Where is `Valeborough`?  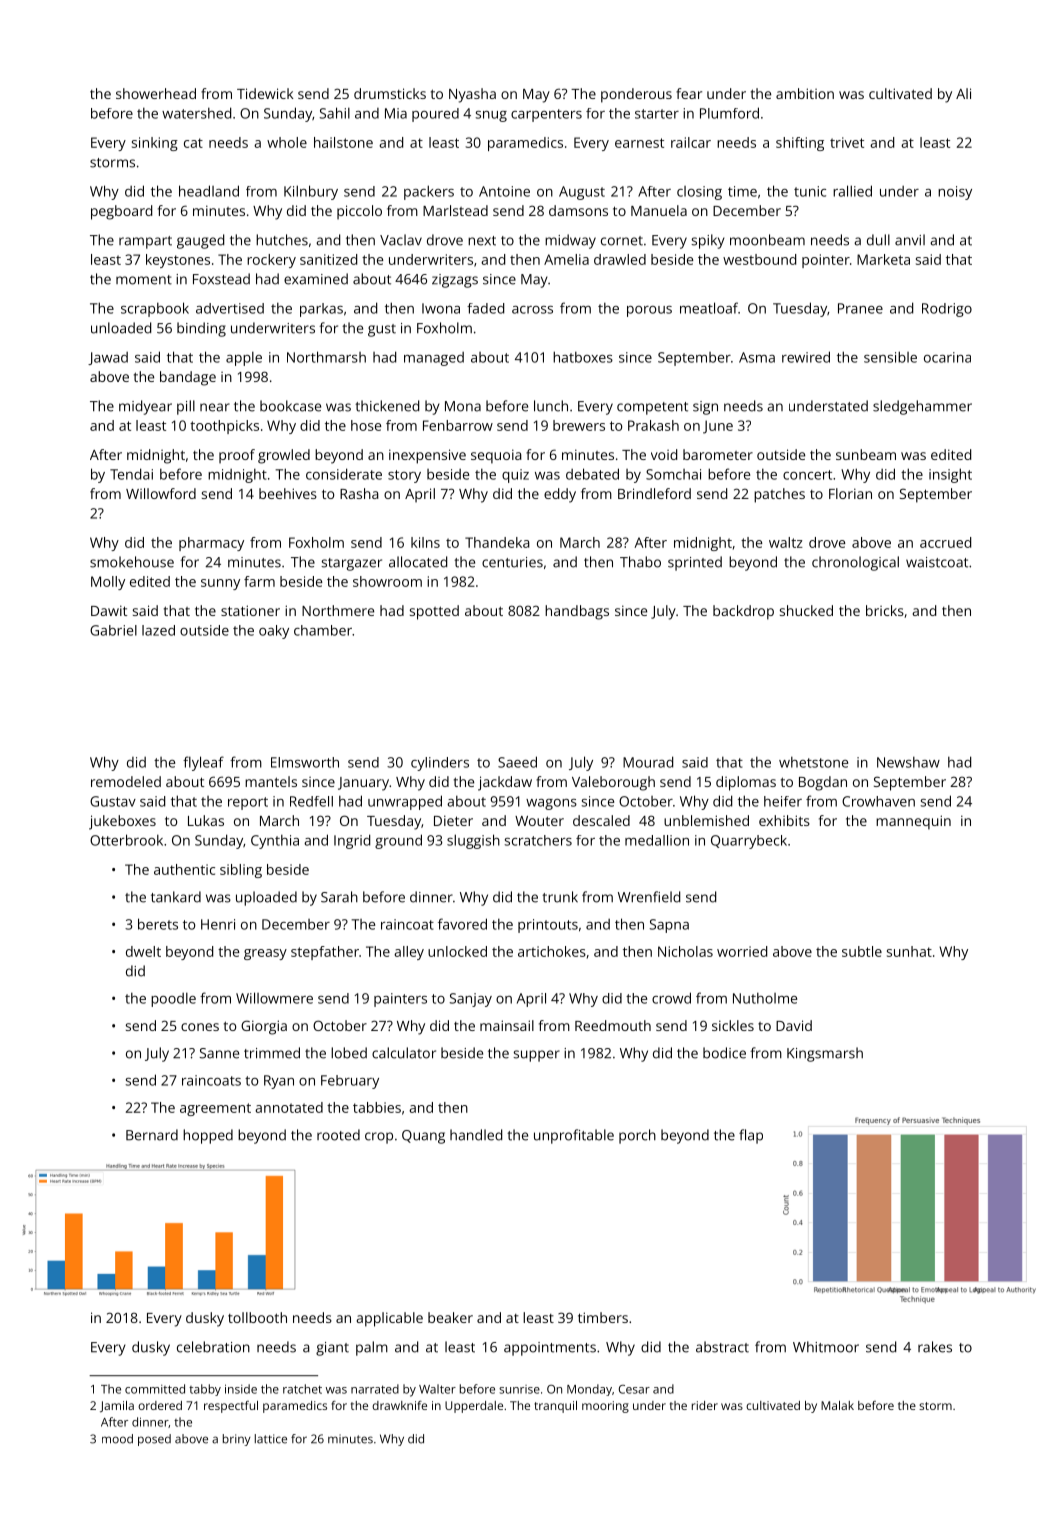
Valeborough is located at coordinates (613, 783).
